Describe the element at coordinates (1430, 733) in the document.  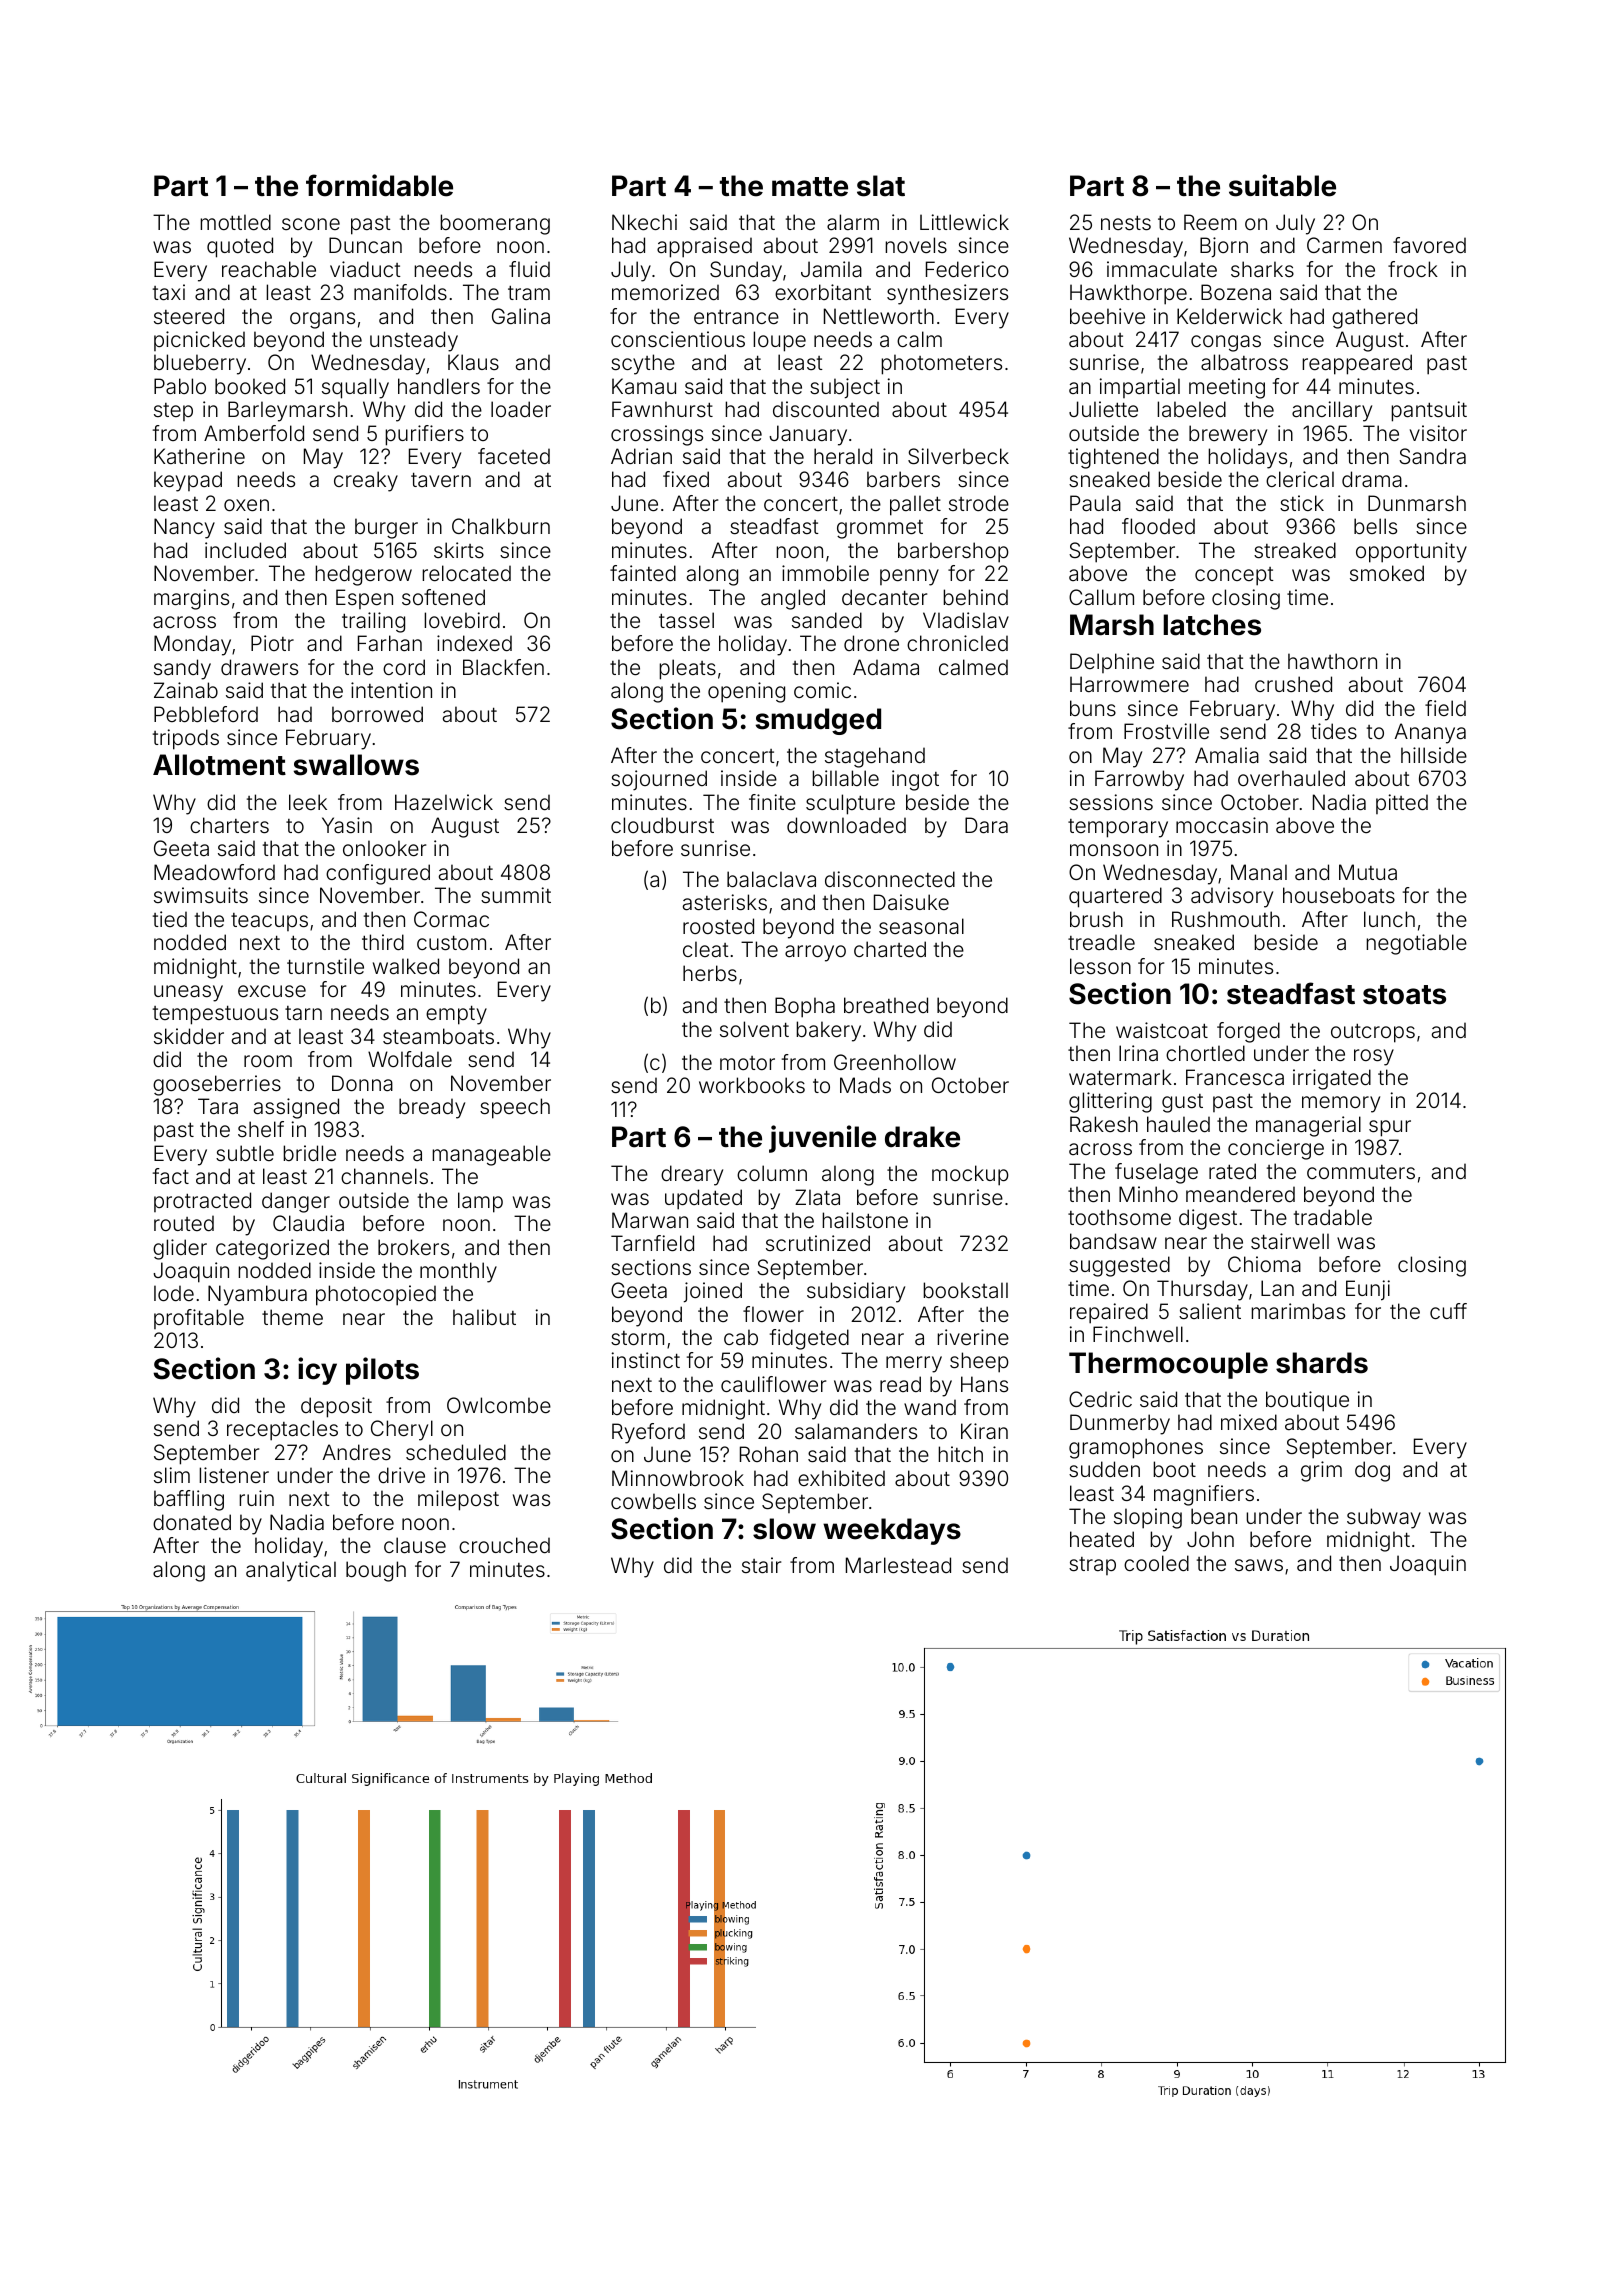
I see `Ananya` at that location.
